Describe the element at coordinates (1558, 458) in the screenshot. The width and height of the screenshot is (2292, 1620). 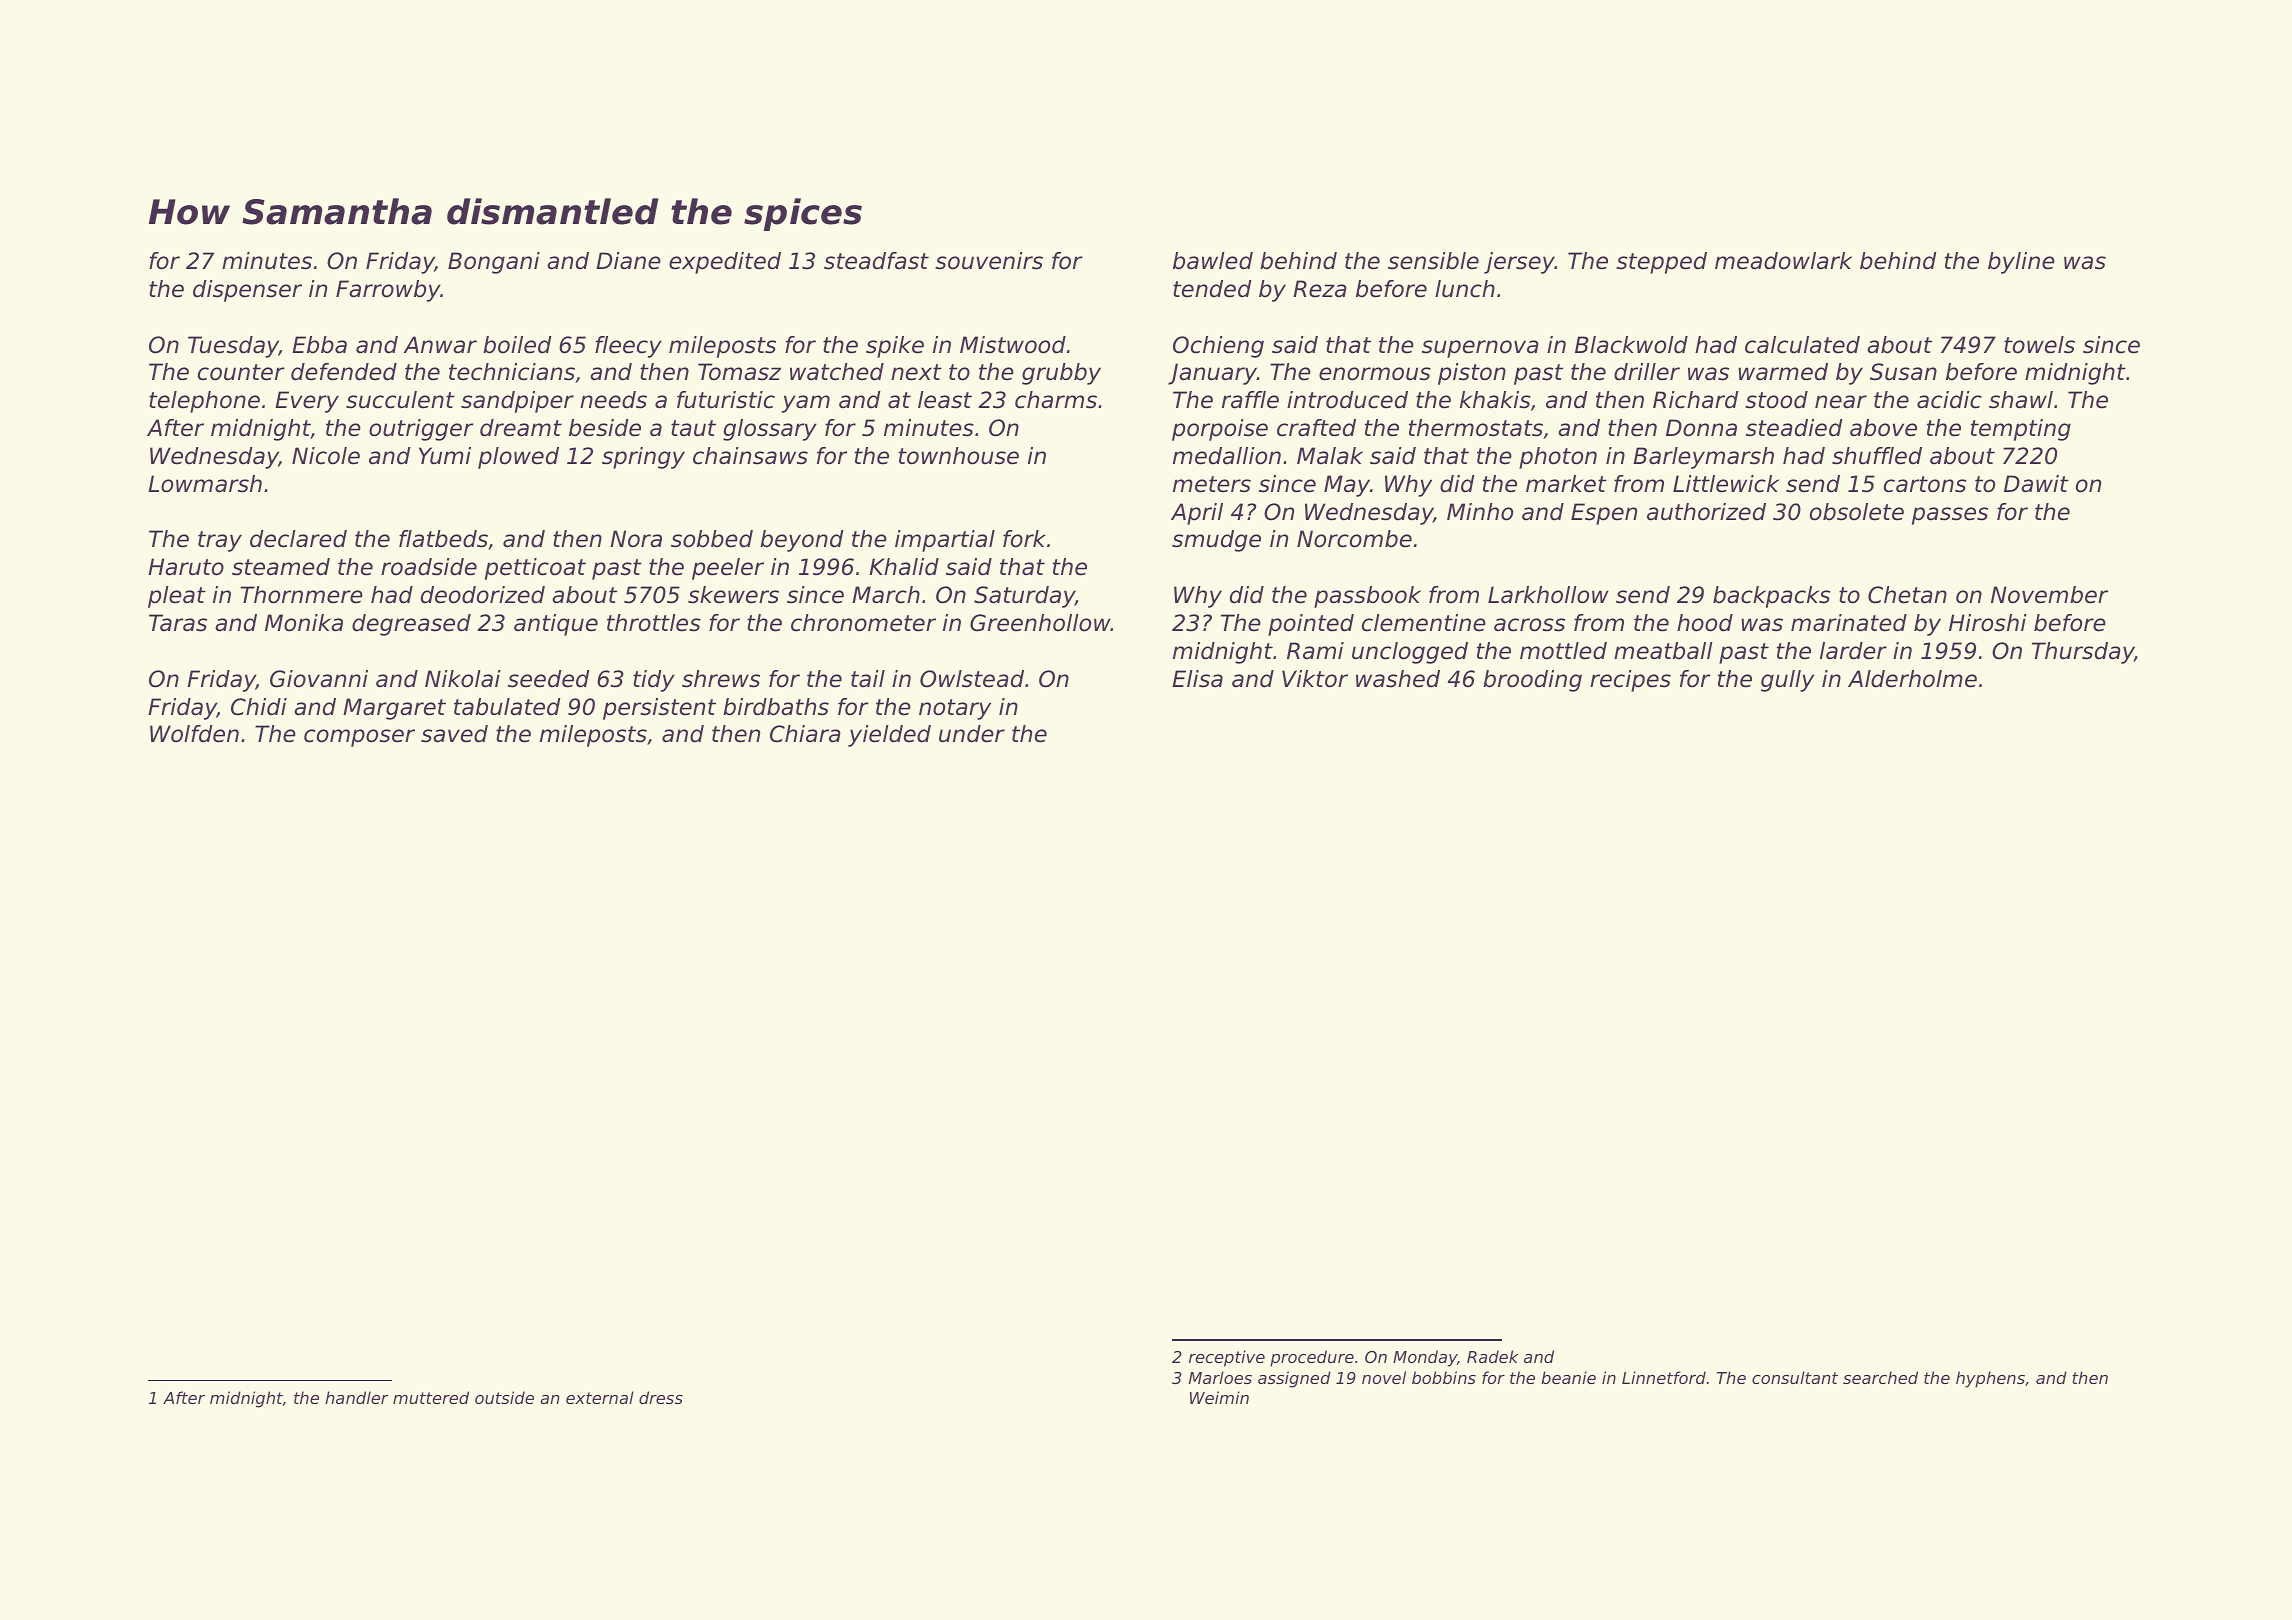
I see `photon` at that location.
